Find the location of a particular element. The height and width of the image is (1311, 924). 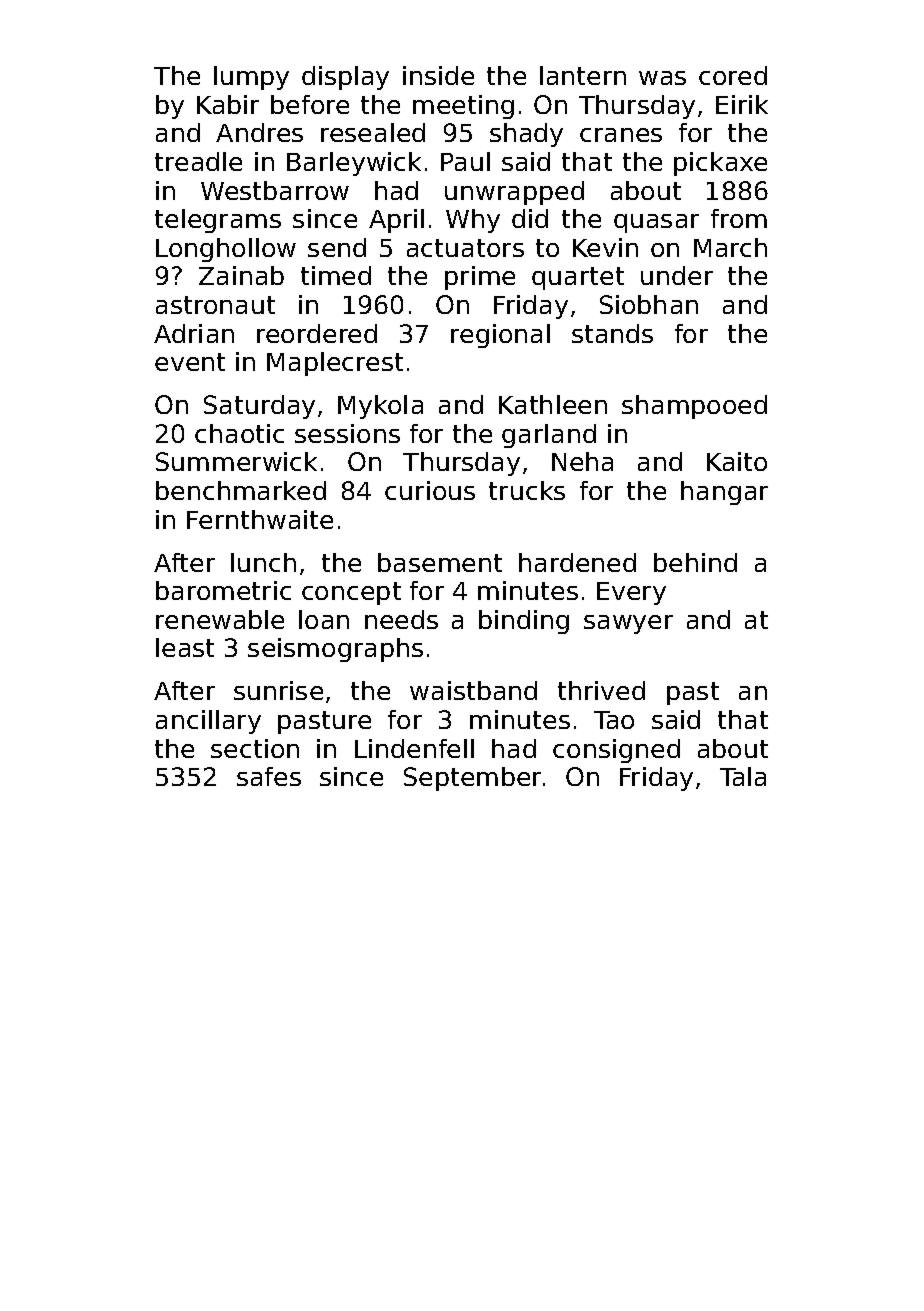

ancillary is located at coordinates (208, 722).
